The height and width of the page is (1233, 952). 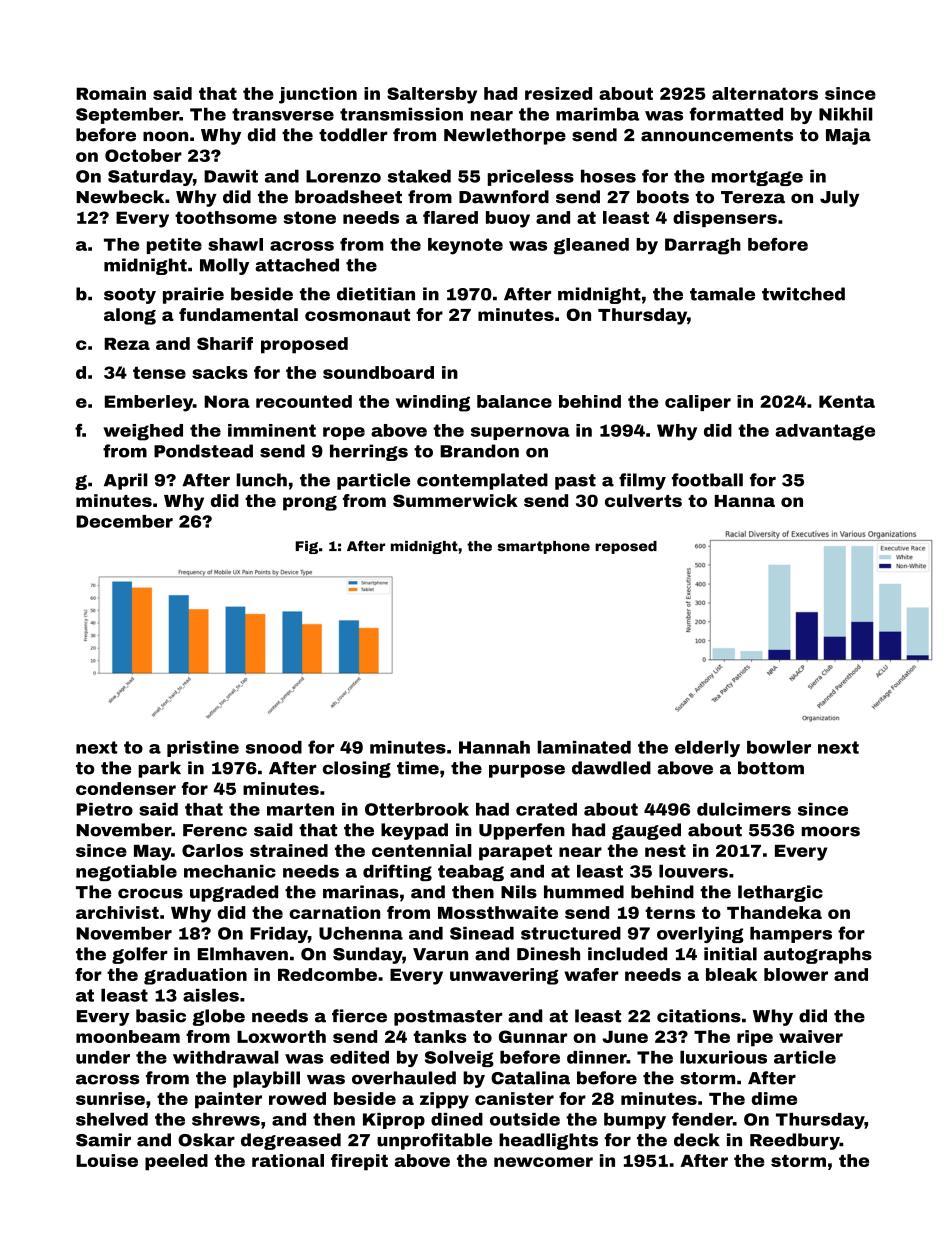 I want to click on dulcimers, so click(x=744, y=809).
